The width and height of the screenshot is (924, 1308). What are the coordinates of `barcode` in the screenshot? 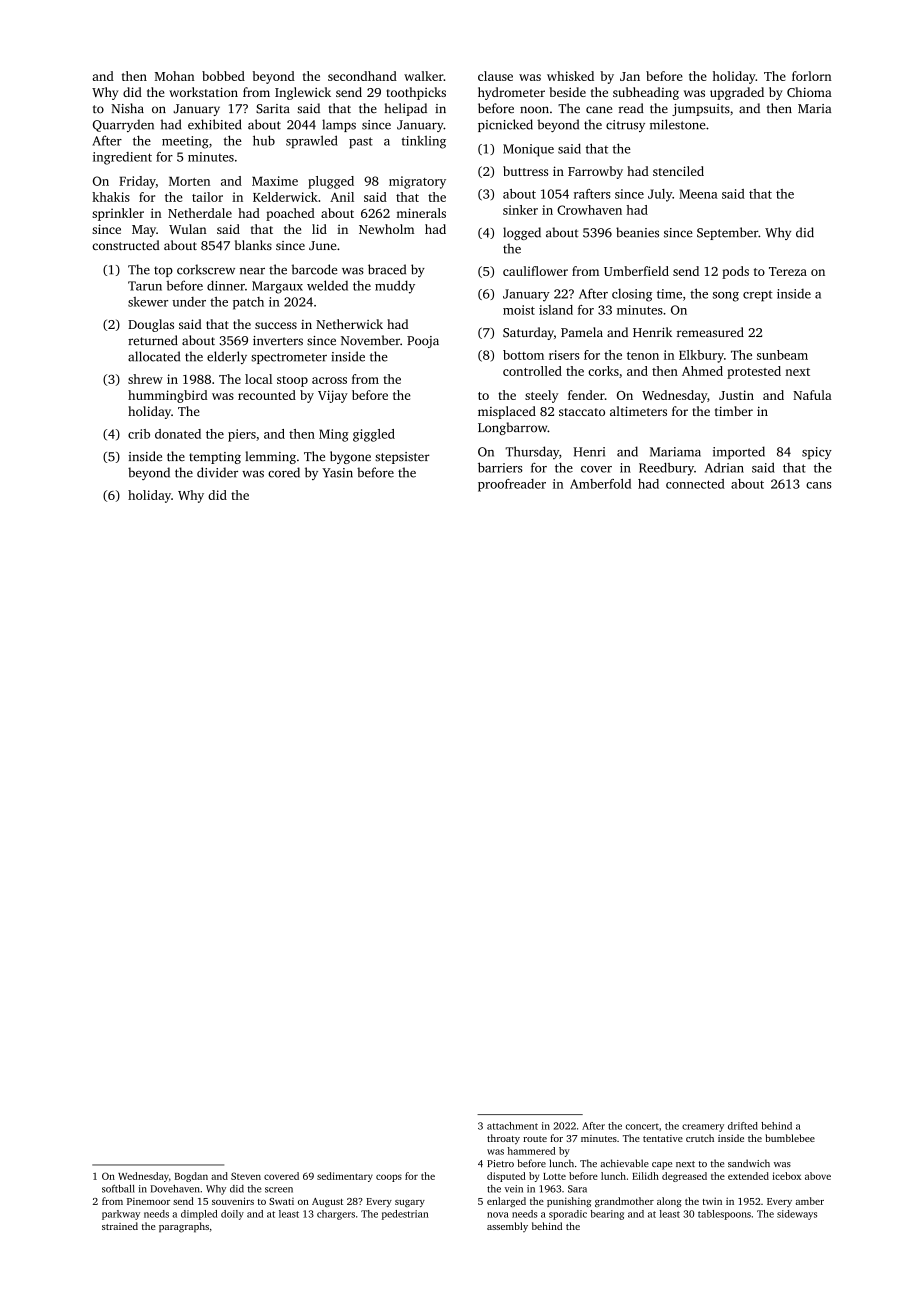 It's located at (314, 269).
